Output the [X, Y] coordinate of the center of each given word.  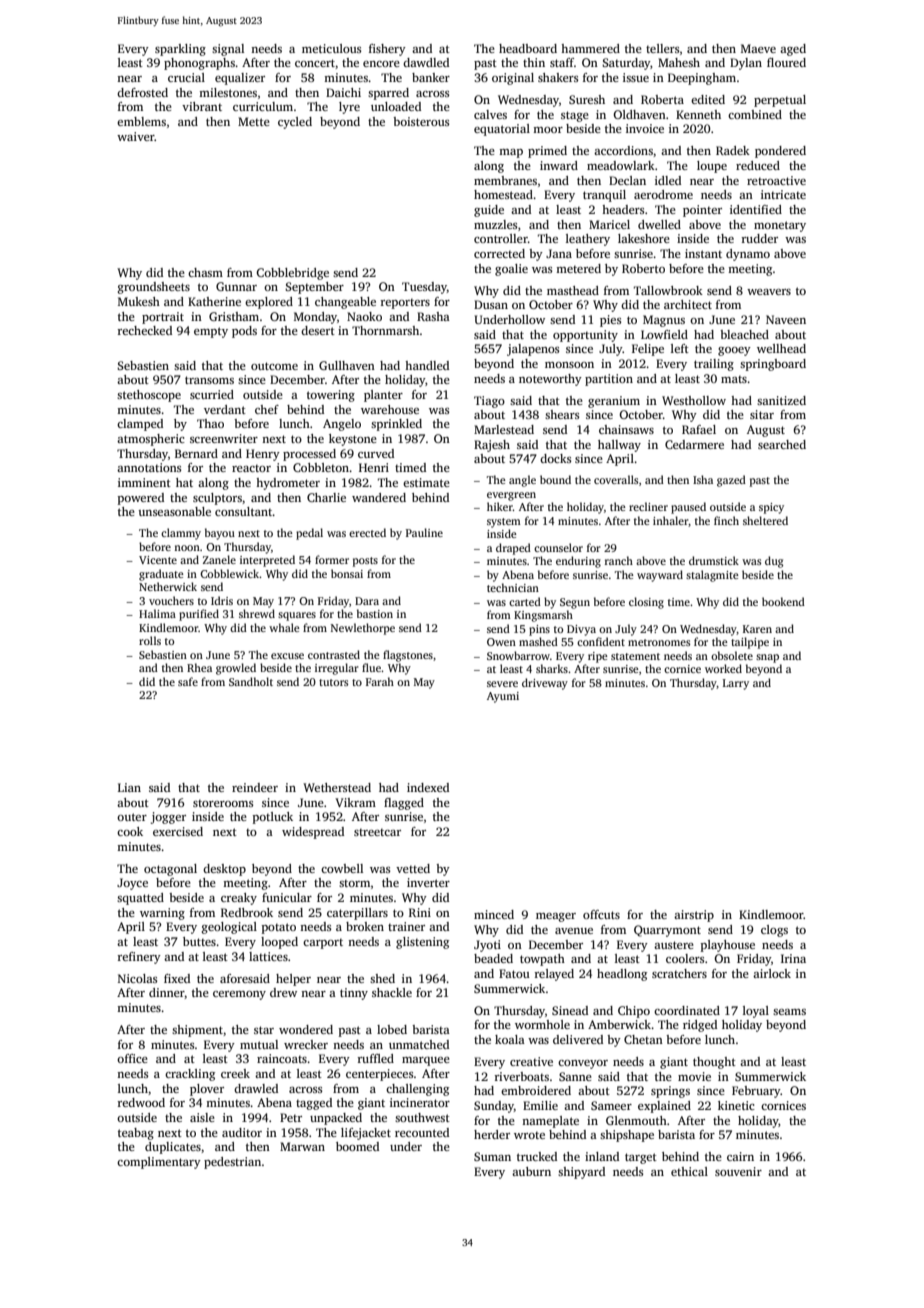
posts [365, 562]
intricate [783, 194]
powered [141, 499]
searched [782, 444]
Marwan [302, 1146]
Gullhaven [347, 365]
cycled [295, 123]
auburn [531, 1171]
